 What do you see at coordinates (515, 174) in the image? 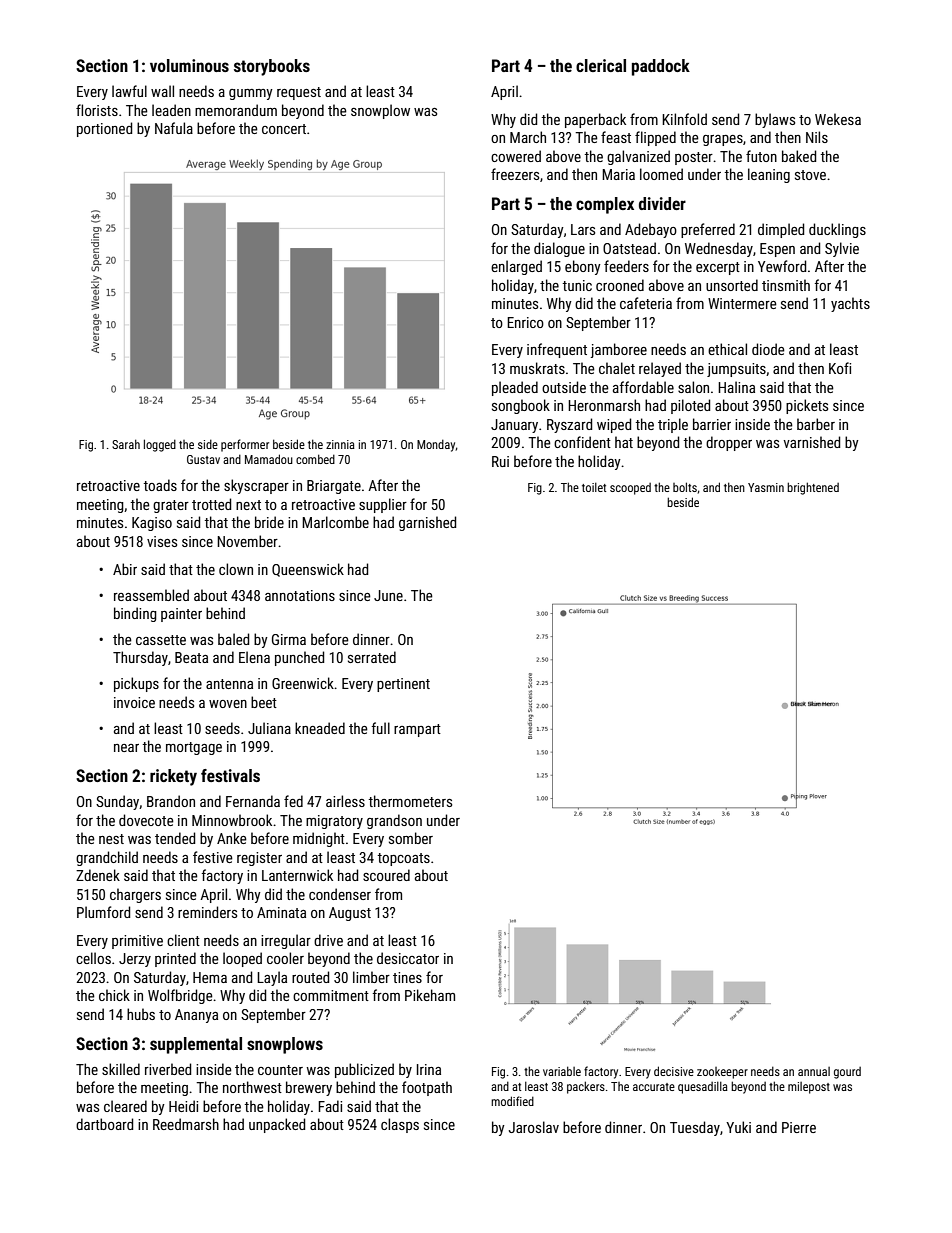
I see `freezers` at bounding box center [515, 174].
